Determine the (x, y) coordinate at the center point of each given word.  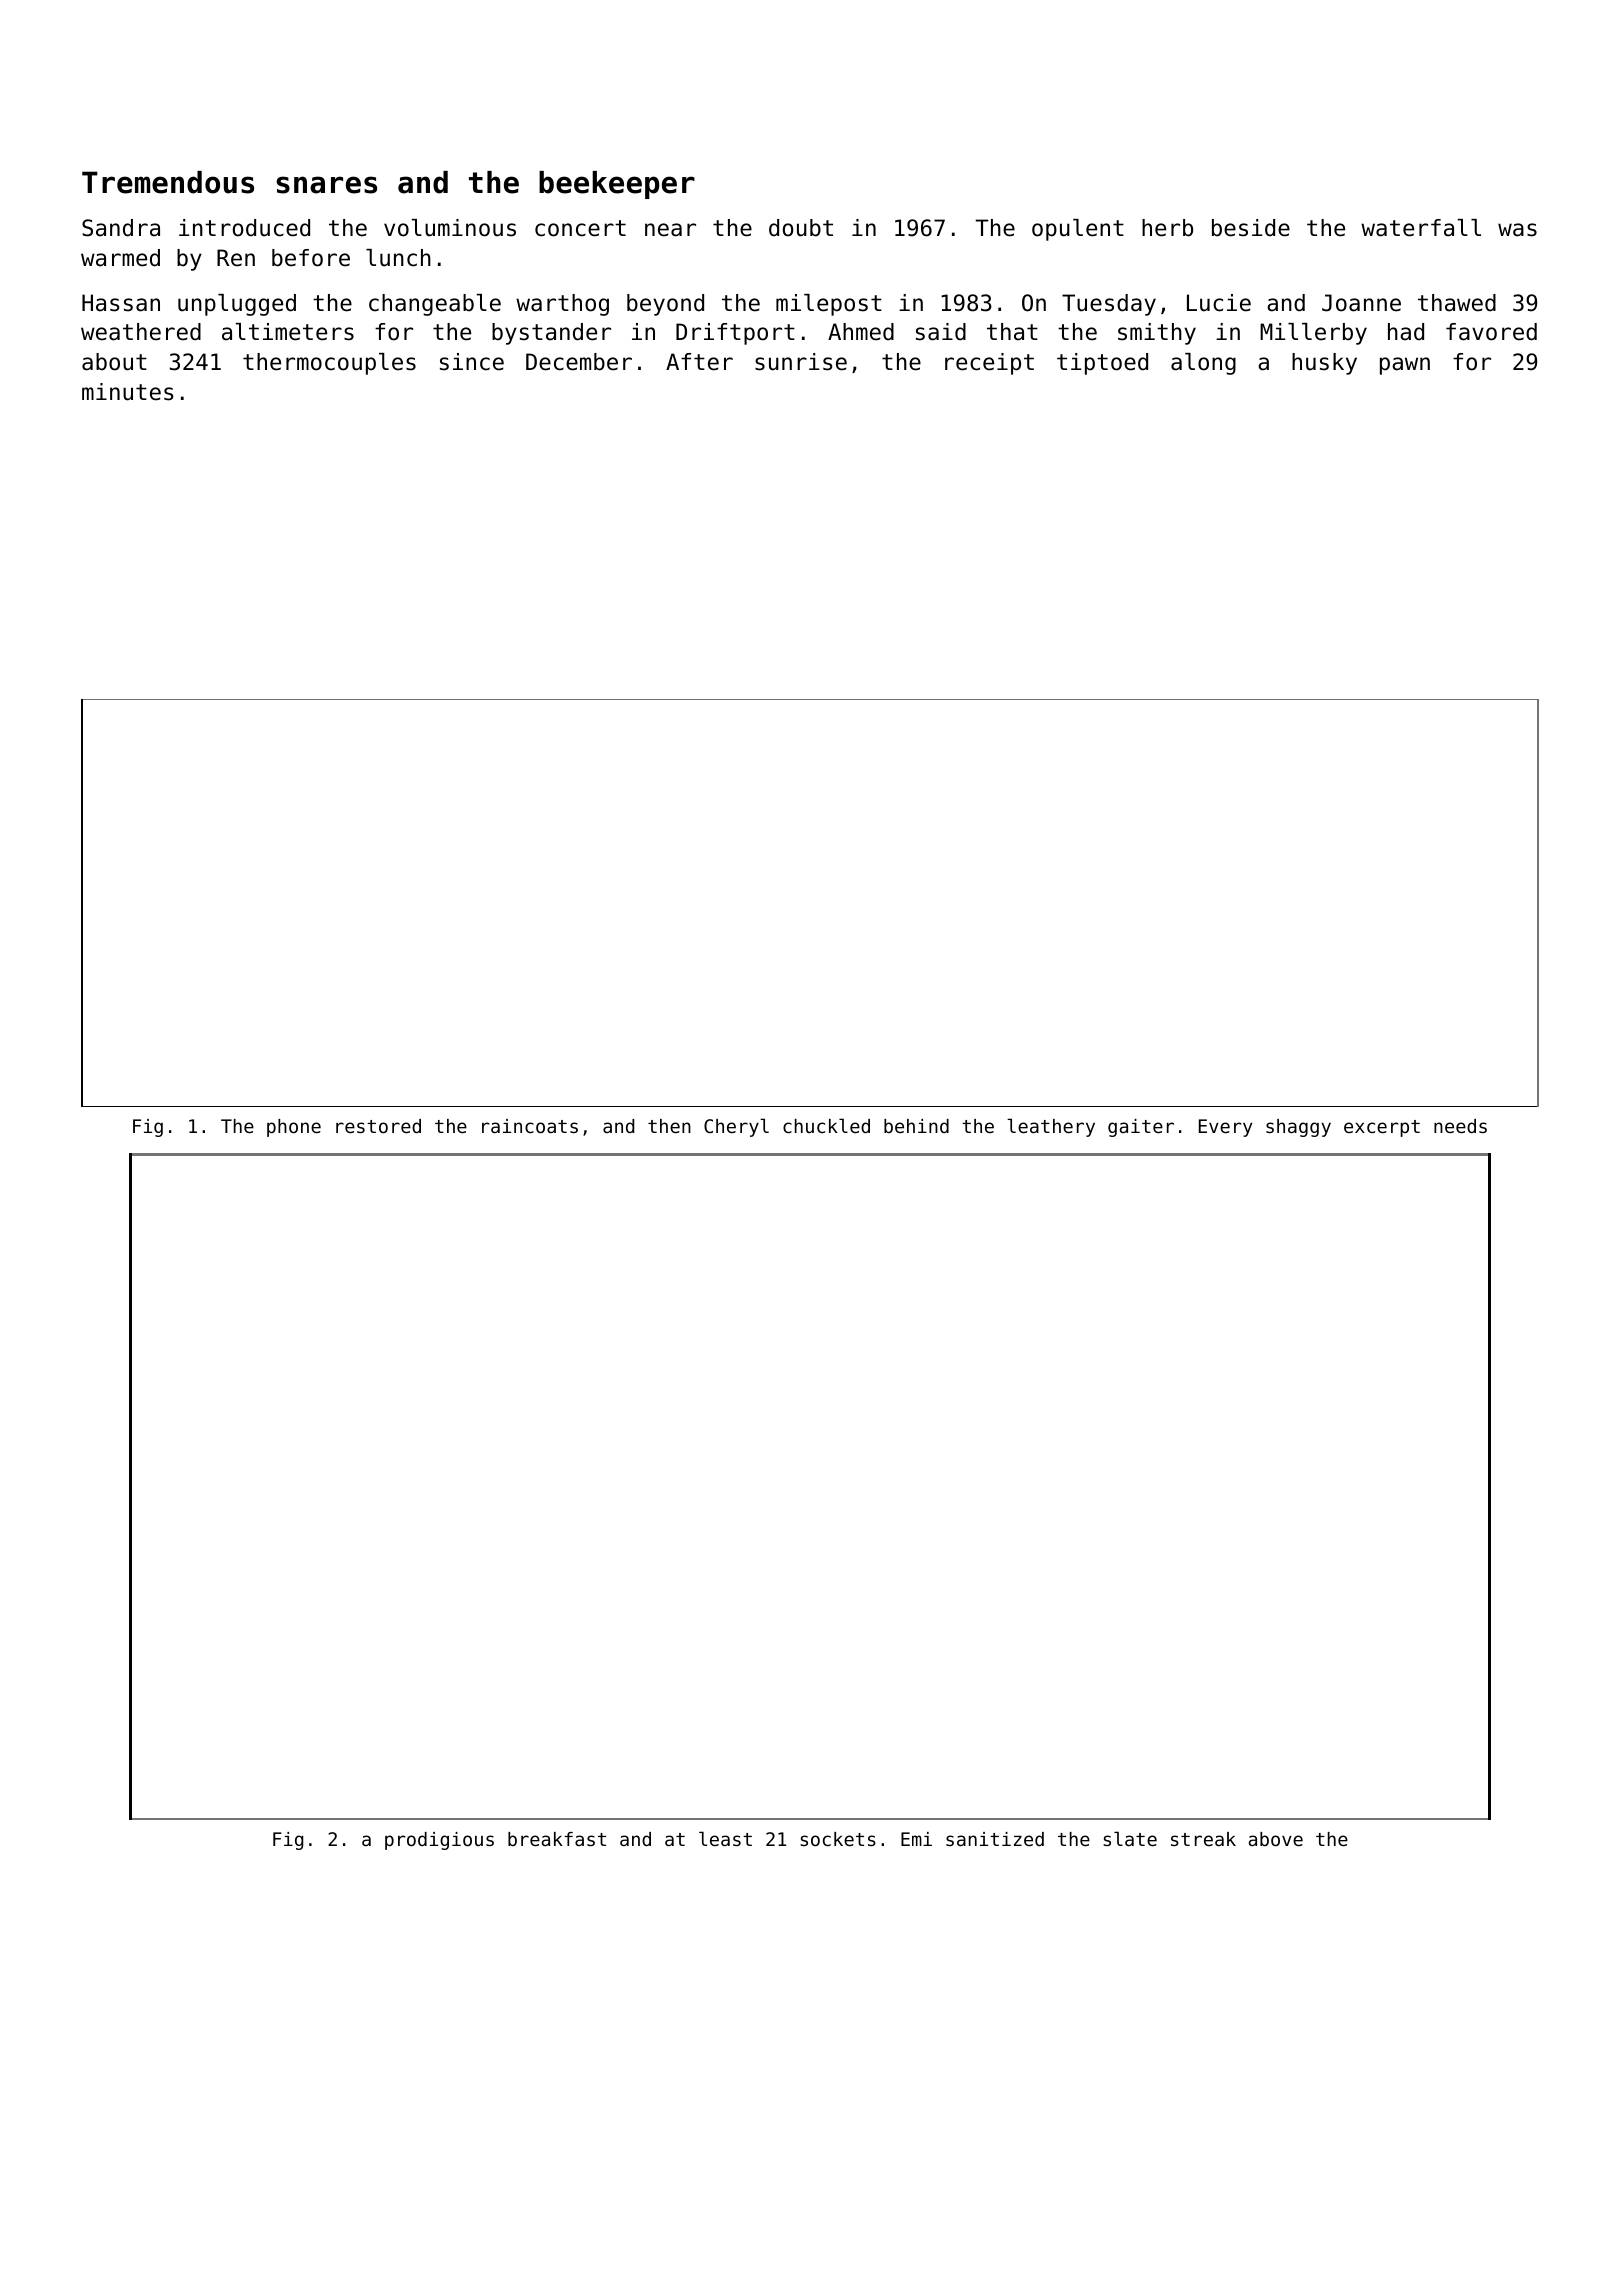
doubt (801, 228)
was (1517, 230)
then (669, 1126)
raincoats (530, 1126)
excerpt (1382, 1128)
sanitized (995, 1839)
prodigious (439, 1841)
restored (378, 1126)
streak (1203, 1839)
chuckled (826, 1125)
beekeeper (617, 185)
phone (294, 1128)
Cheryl (736, 1127)
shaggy (1298, 1128)
